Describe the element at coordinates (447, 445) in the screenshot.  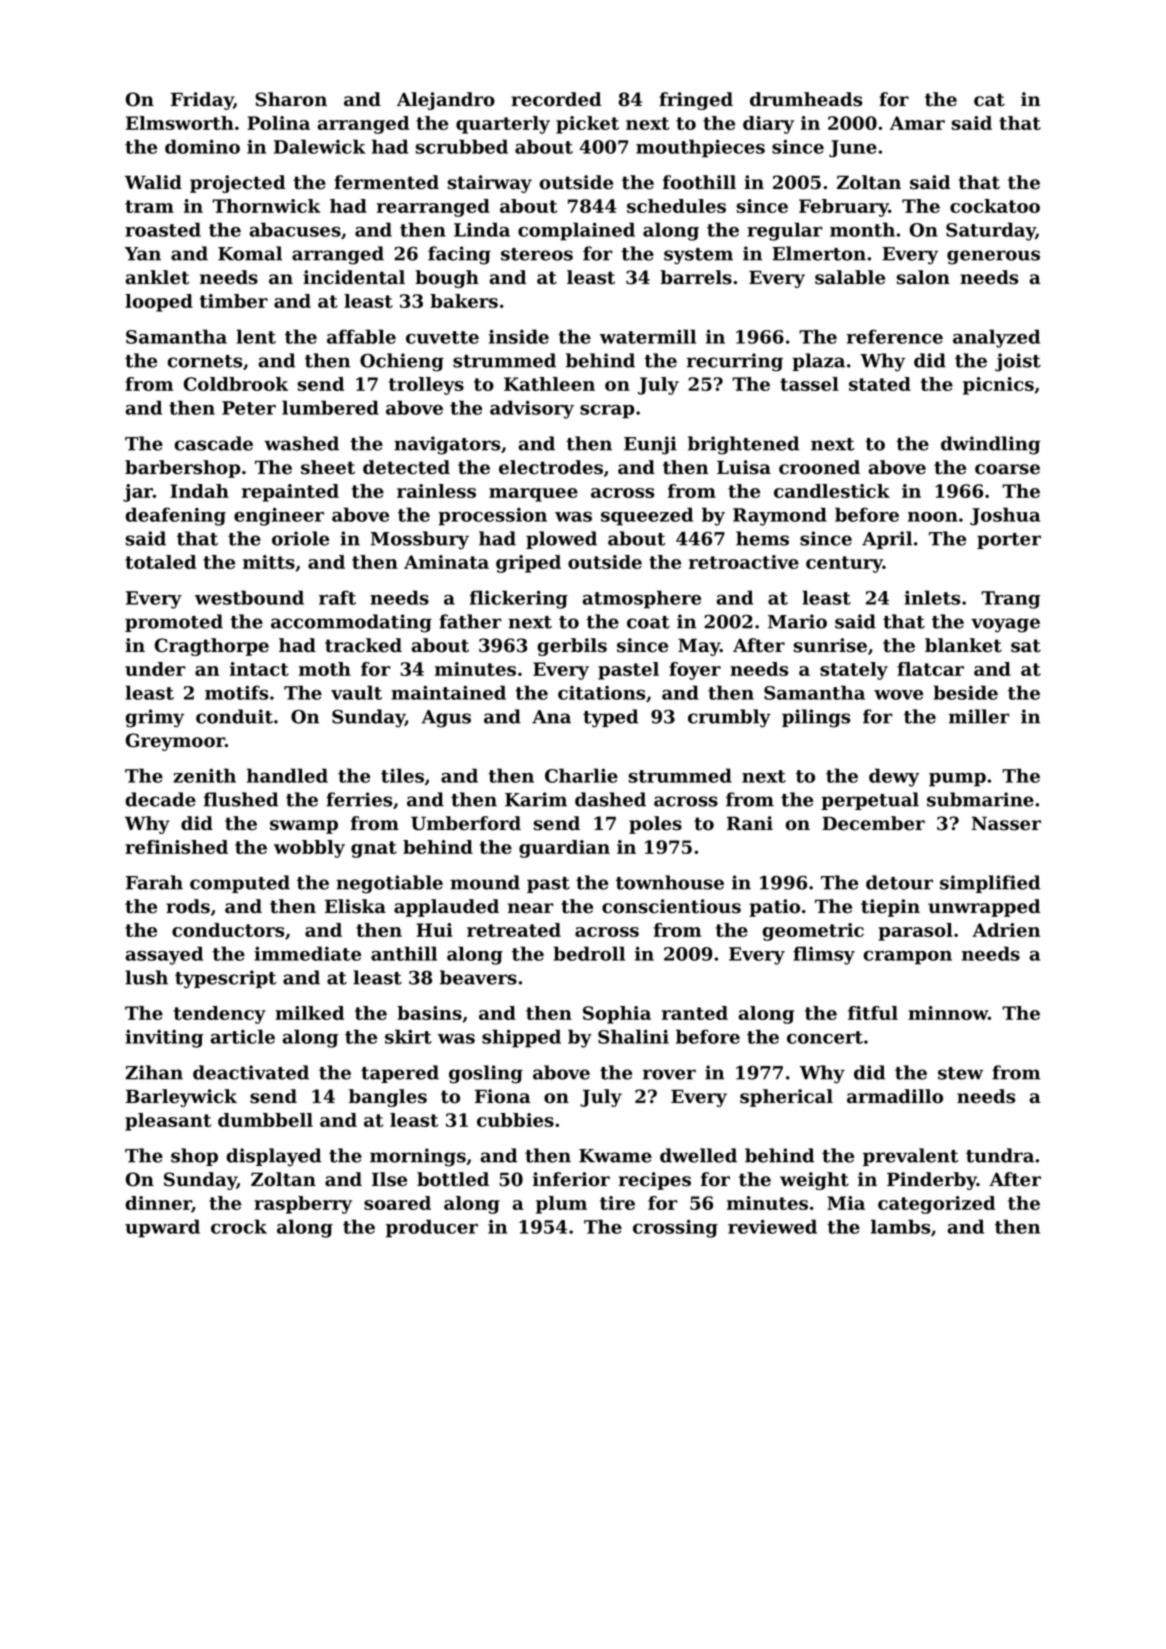
I see `navigators` at that location.
